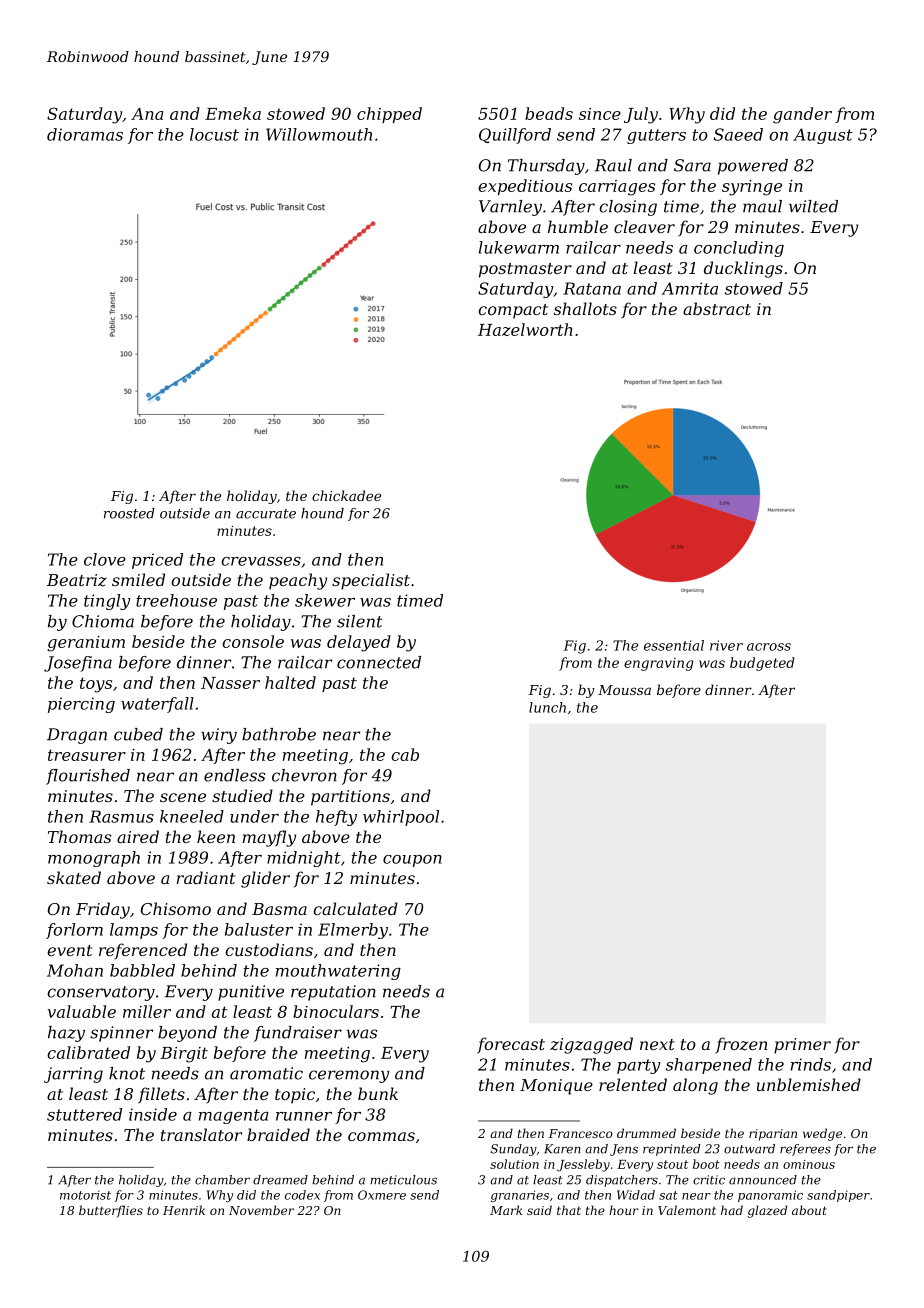  What do you see at coordinates (726, 645) in the screenshot?
I see `river` at bounding box center [726, 645].
